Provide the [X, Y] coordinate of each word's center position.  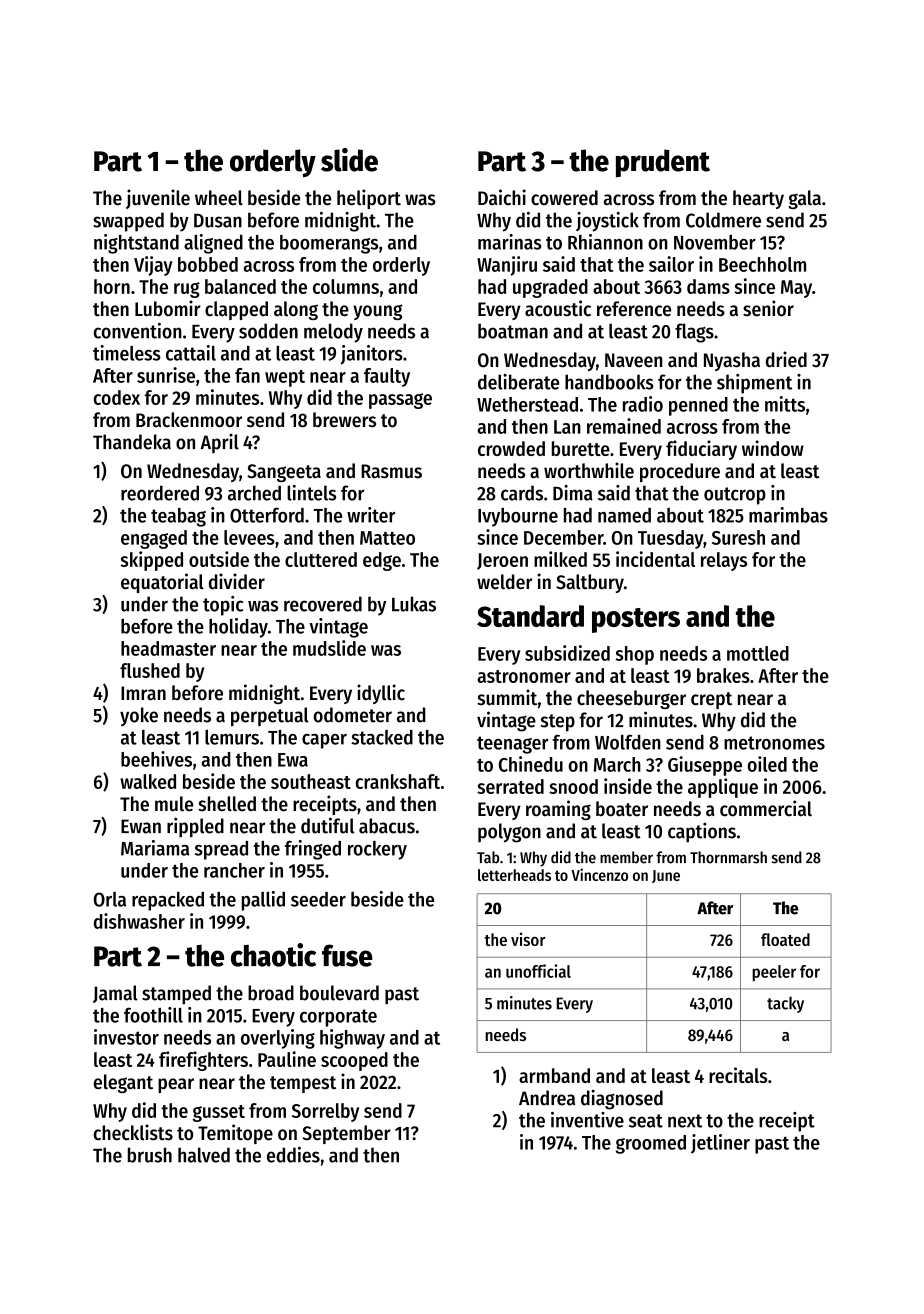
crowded [511, 448]
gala [804, 199]
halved [204, 1155]
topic [223, 606]
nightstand [136, 244]
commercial [766, 808]
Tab [488, 857]
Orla [110, 899]
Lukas [414, 604]
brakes [723, 675]
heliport [369, 199]
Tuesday [670, 539]
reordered [160, 493]
